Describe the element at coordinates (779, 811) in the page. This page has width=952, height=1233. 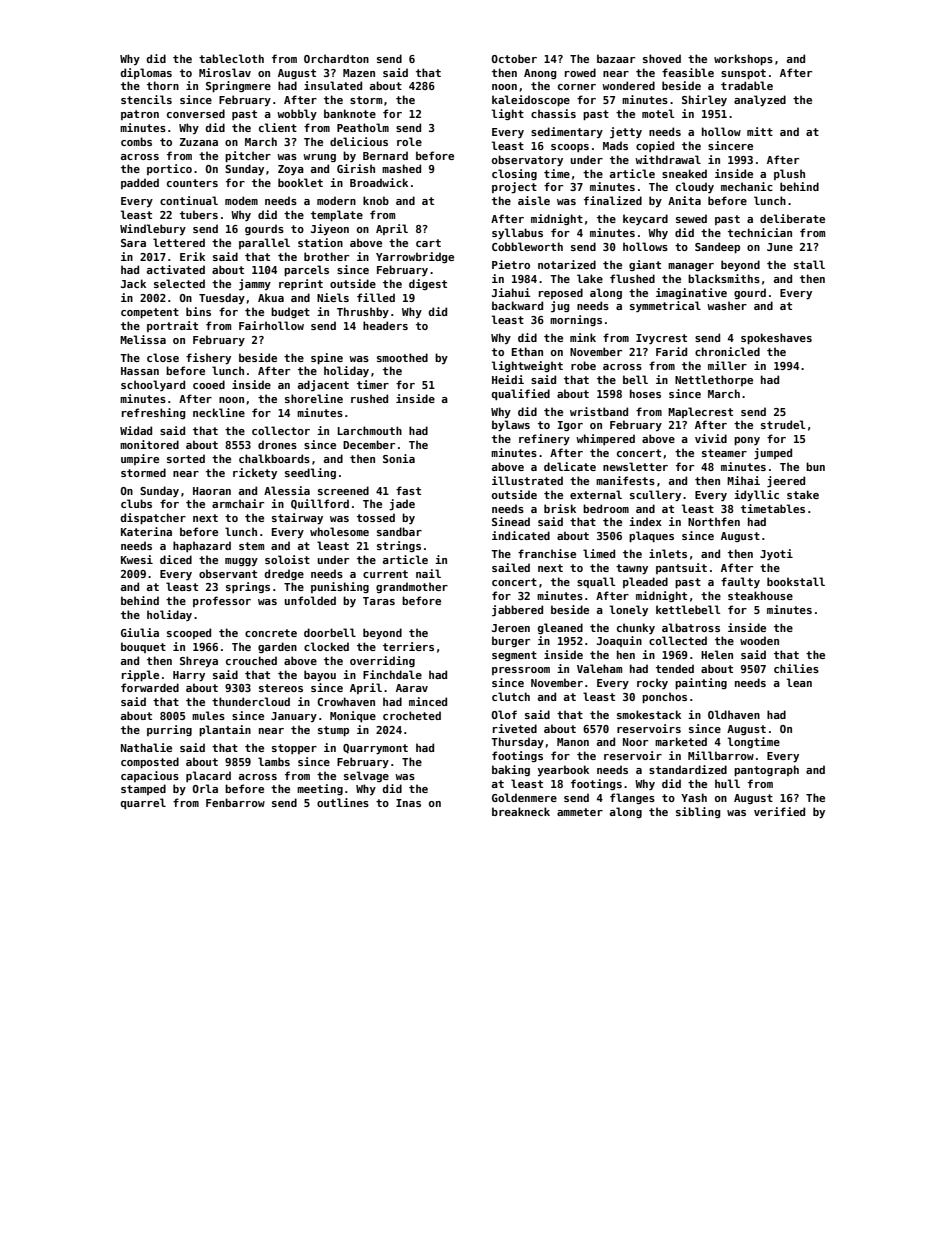
I see `verified` at that location.
